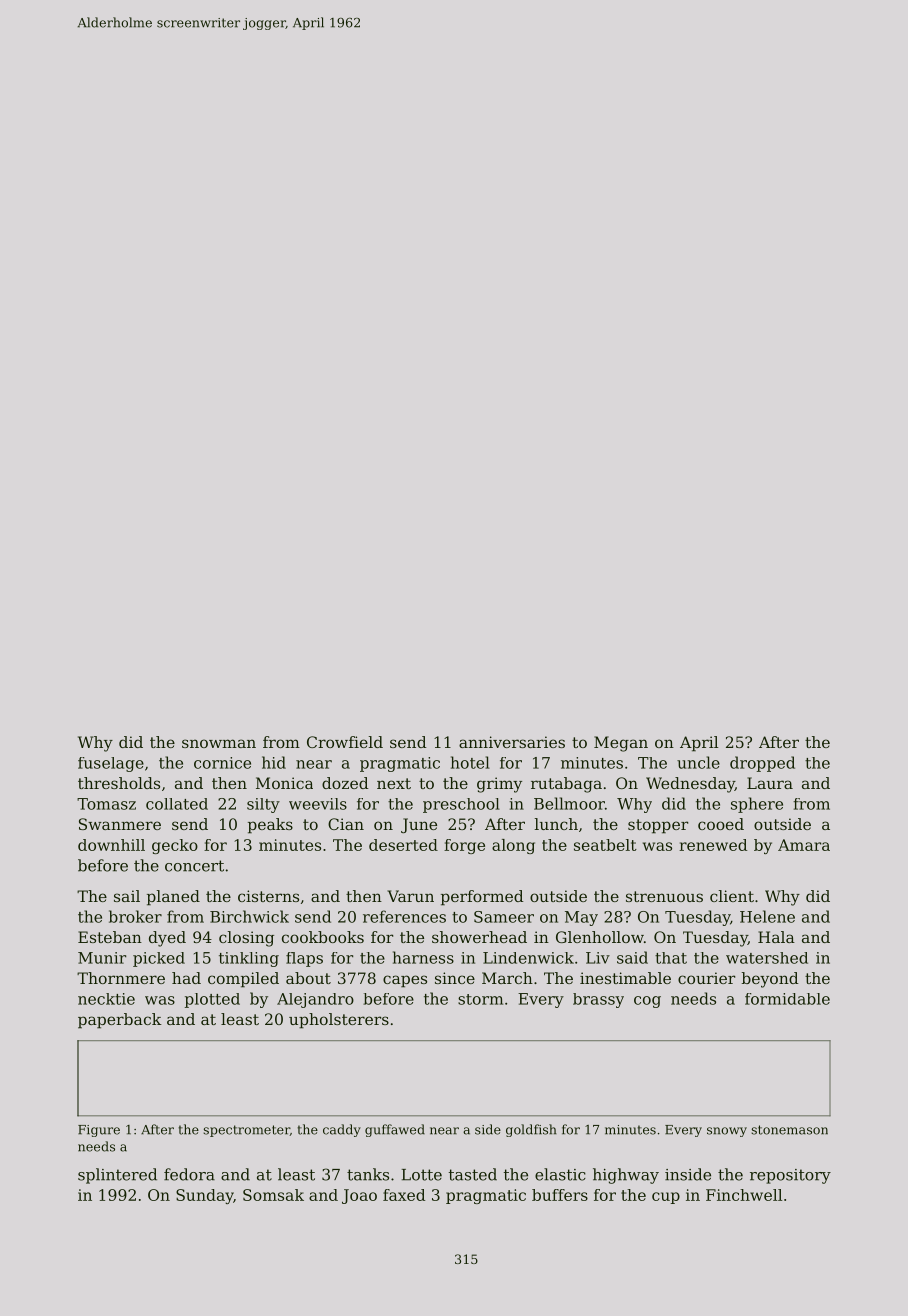 This screenshot has width=908, height=1316. I want to click on anniversaries, so click(512, 742).
